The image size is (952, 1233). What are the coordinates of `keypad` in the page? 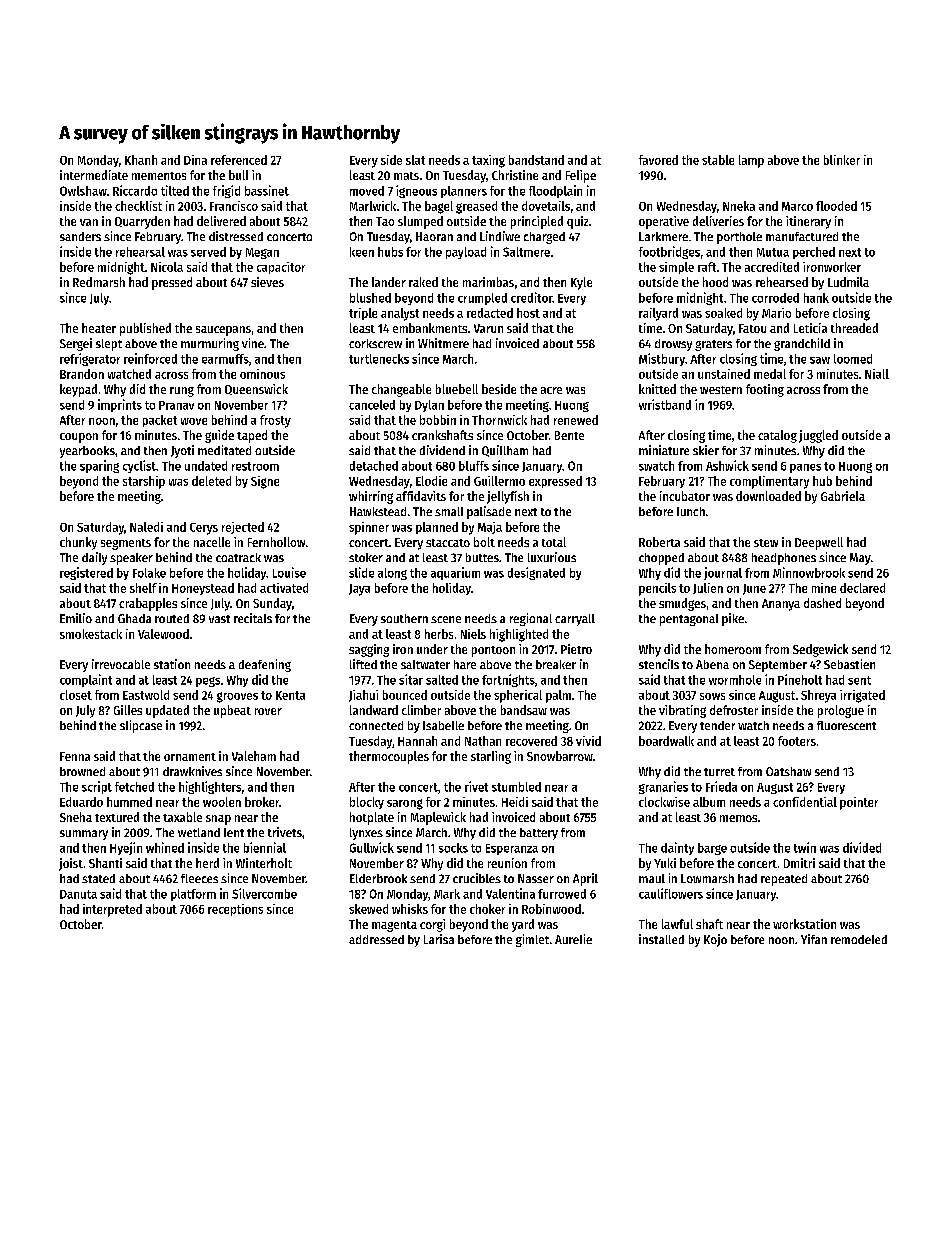 It's located at (78, 390).
